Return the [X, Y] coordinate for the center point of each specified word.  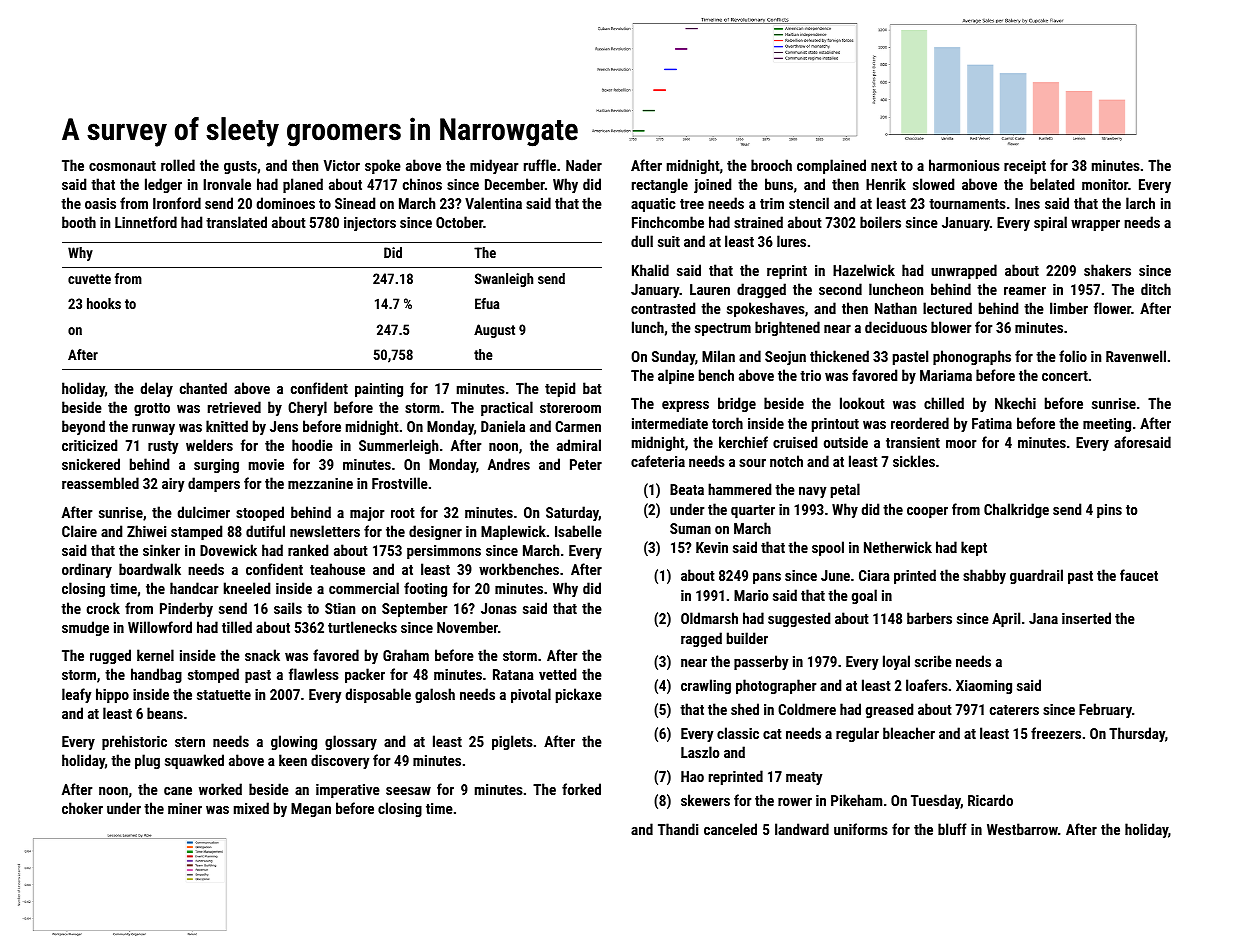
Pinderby [186, 609]
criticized [89, 445]
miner [185, 808]
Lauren [710, 289]
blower [951, 327]
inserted [1086, 618]
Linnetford [146, 222]
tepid [560, 389]
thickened [839, 356]
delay [156, 389]
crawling [706, 686]
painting [379, 390]
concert [1065, 376]
